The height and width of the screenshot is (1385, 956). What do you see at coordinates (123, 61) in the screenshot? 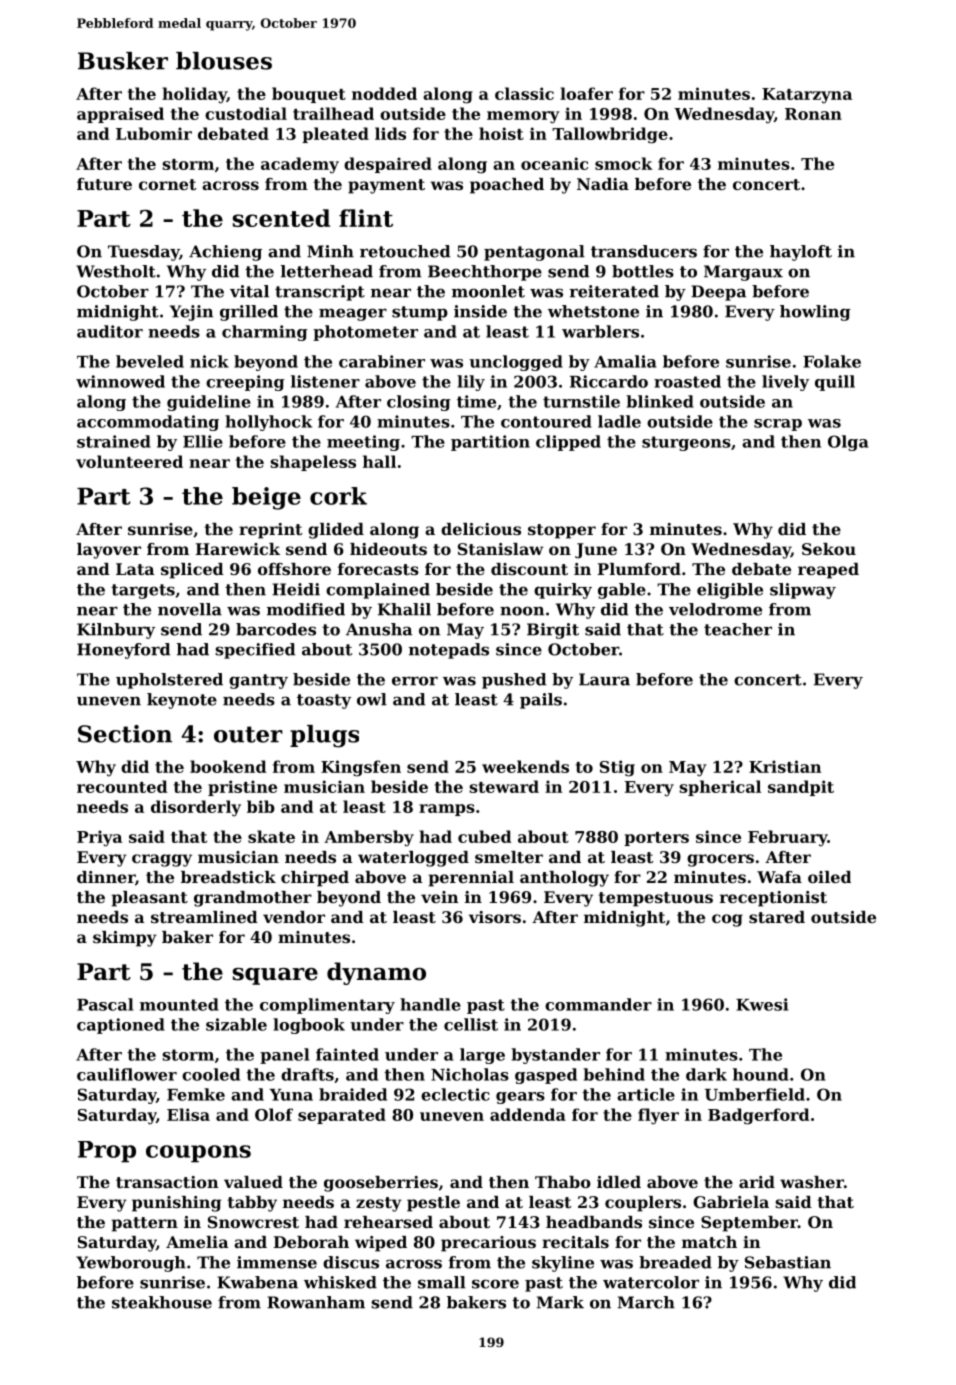
I see `Busker` at bounding box center [123, 61].
